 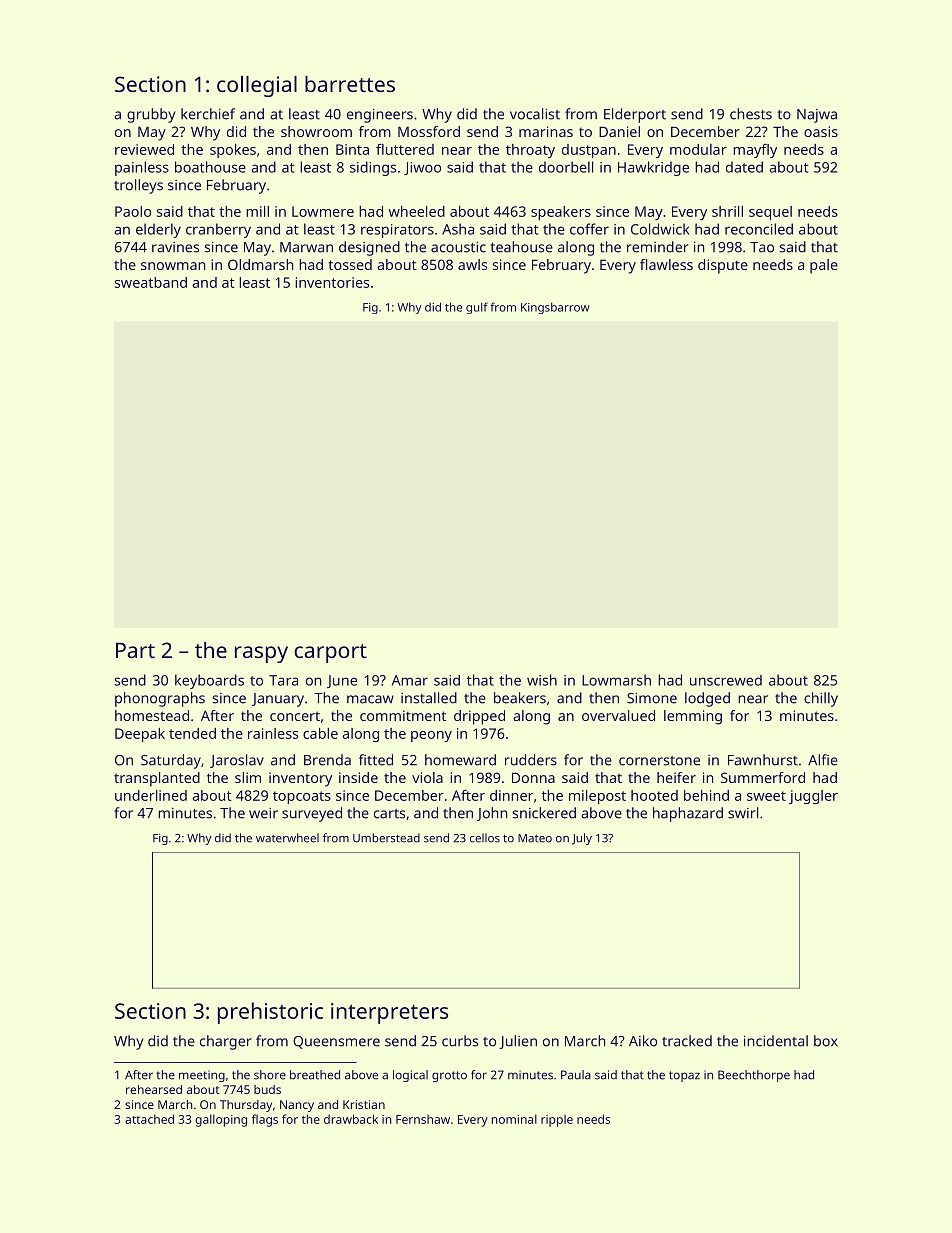 I want to click on charger, so click(x=226, y=1042).
